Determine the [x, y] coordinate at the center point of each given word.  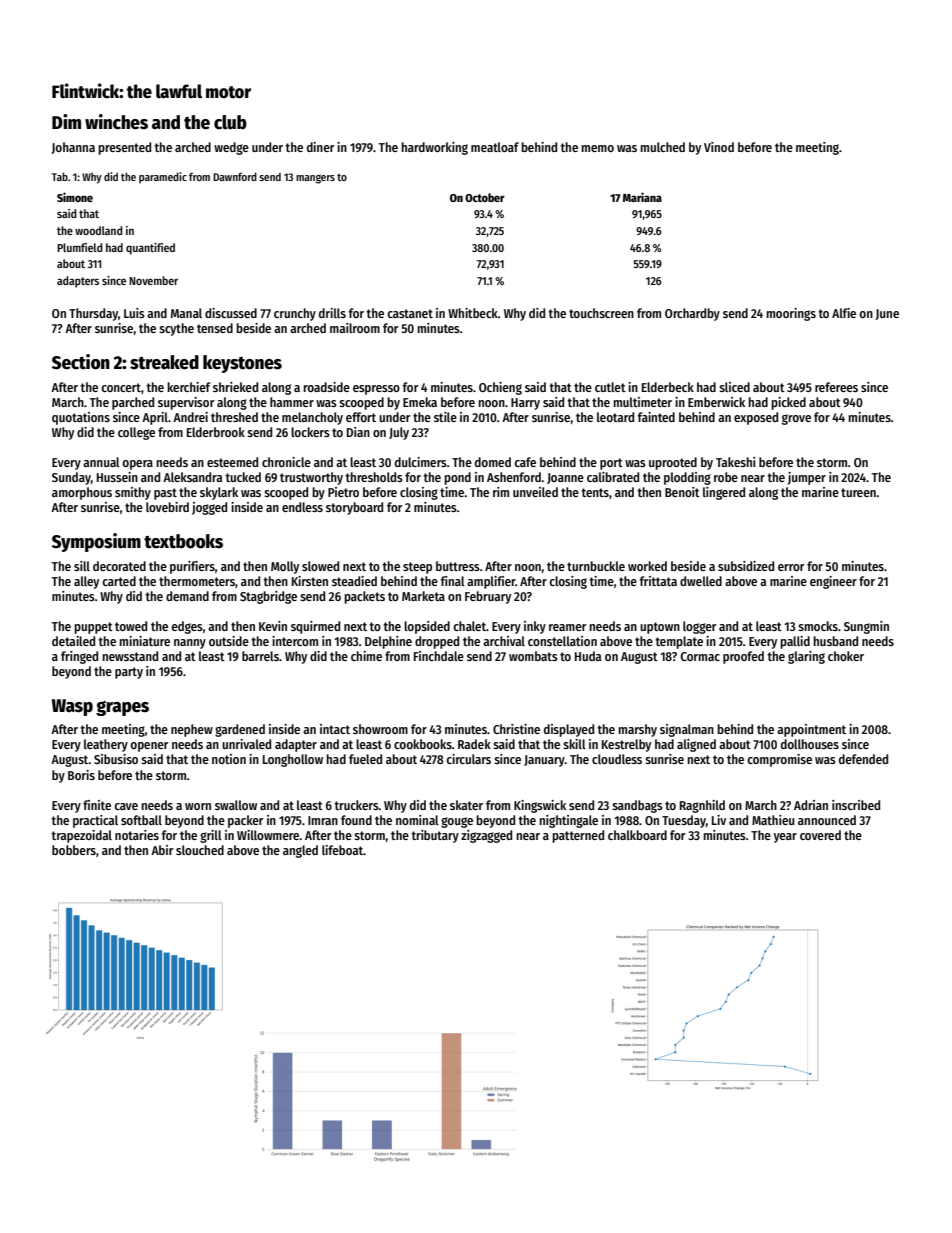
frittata [658, 581]
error [791, 567]
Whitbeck [473, 313]
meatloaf [495, 147]
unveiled [535, 492]
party [129, 673]
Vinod [719, 147]
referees [836, 387]
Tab [60, 176]
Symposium [96, 542]
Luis [134, 313]
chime [366, 656]
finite [97, 805]
